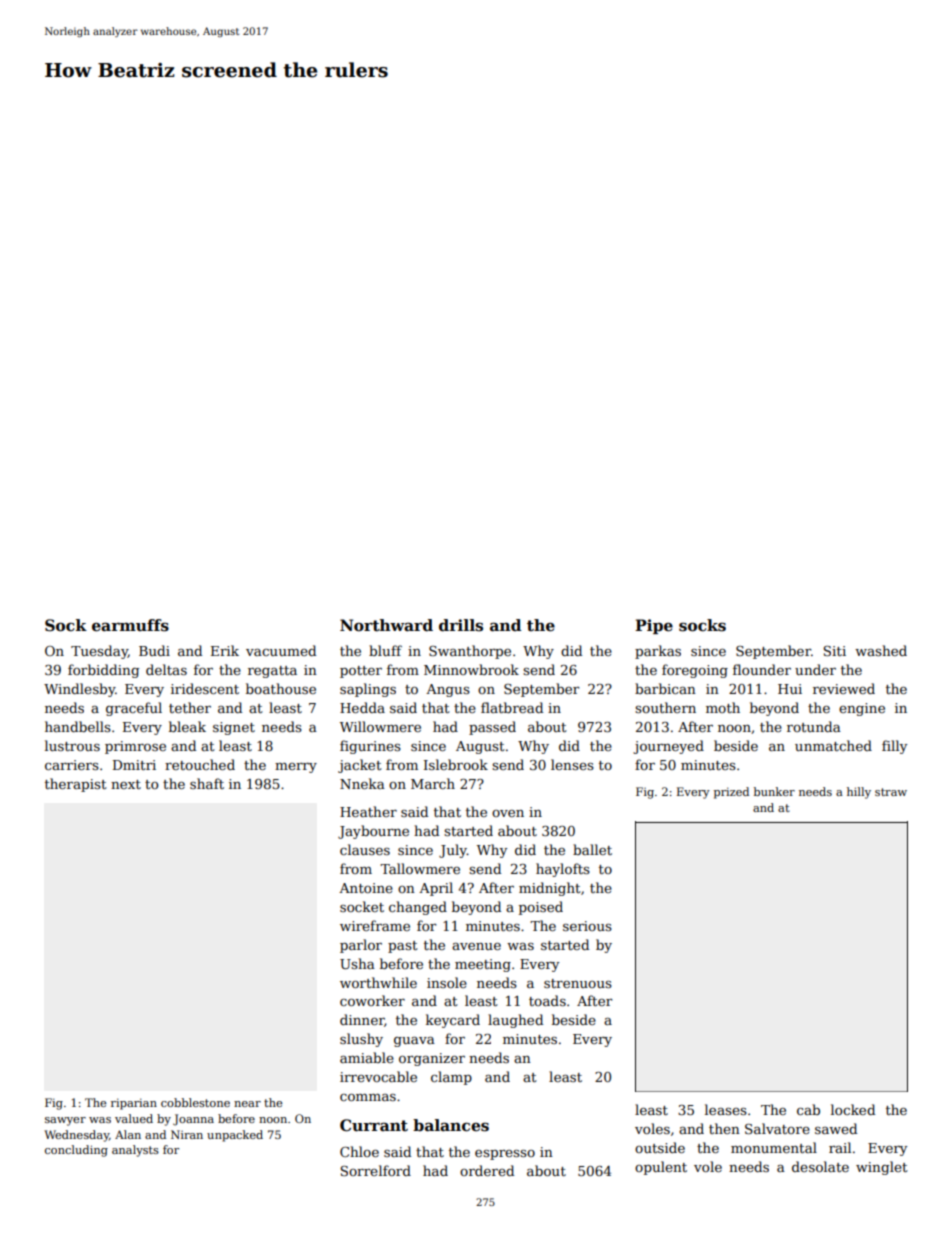  What do you see at coordinates (272, 672) in the document?
I see `regatta` at bounding box center [272, 672].
